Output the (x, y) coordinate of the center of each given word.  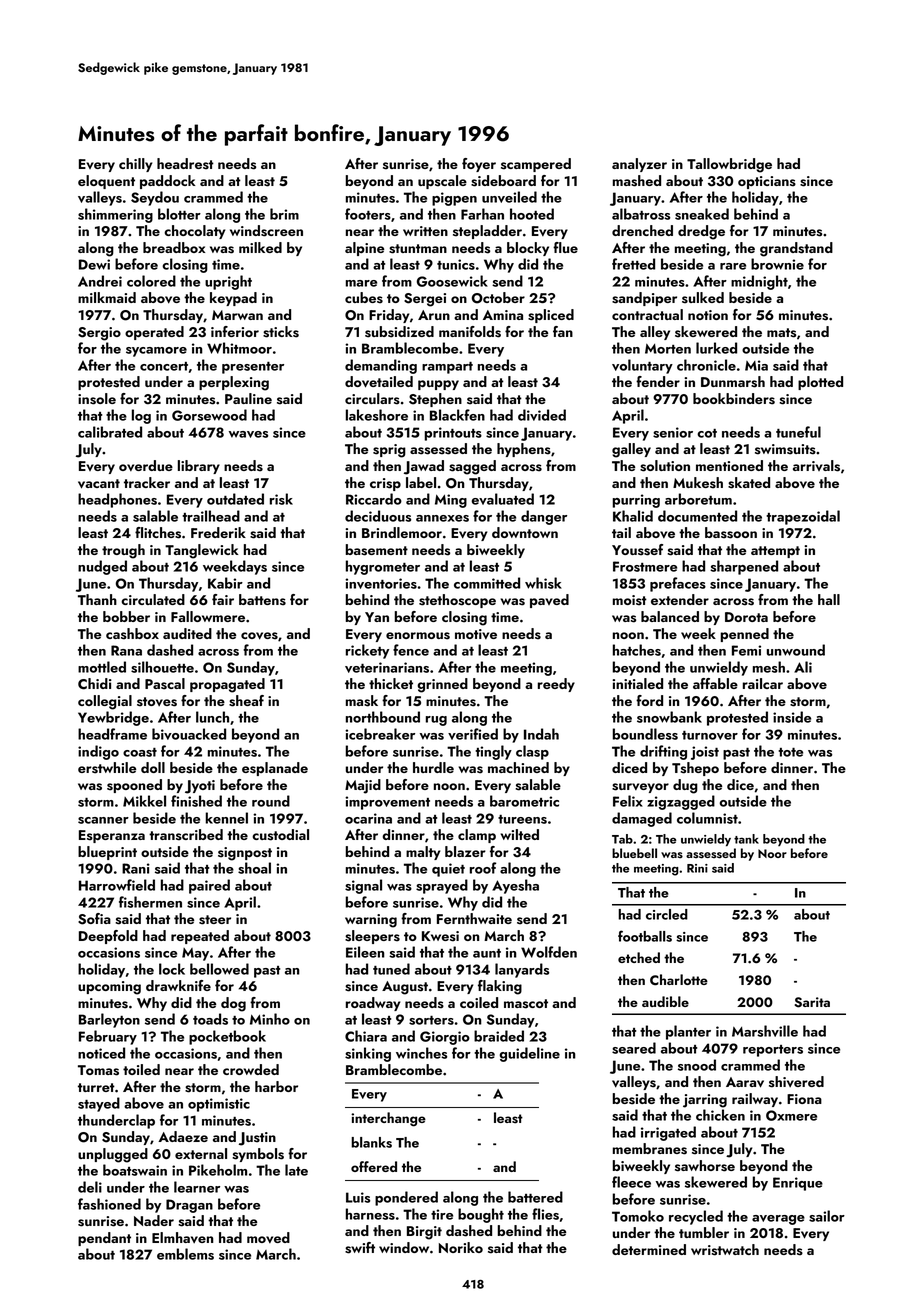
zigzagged (681, 802)
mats (781, 333)
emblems (185, 1254)
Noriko (461, 1247)
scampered (536, 165)
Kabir (225, 583)
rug (436, 721)
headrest (185, 164)
